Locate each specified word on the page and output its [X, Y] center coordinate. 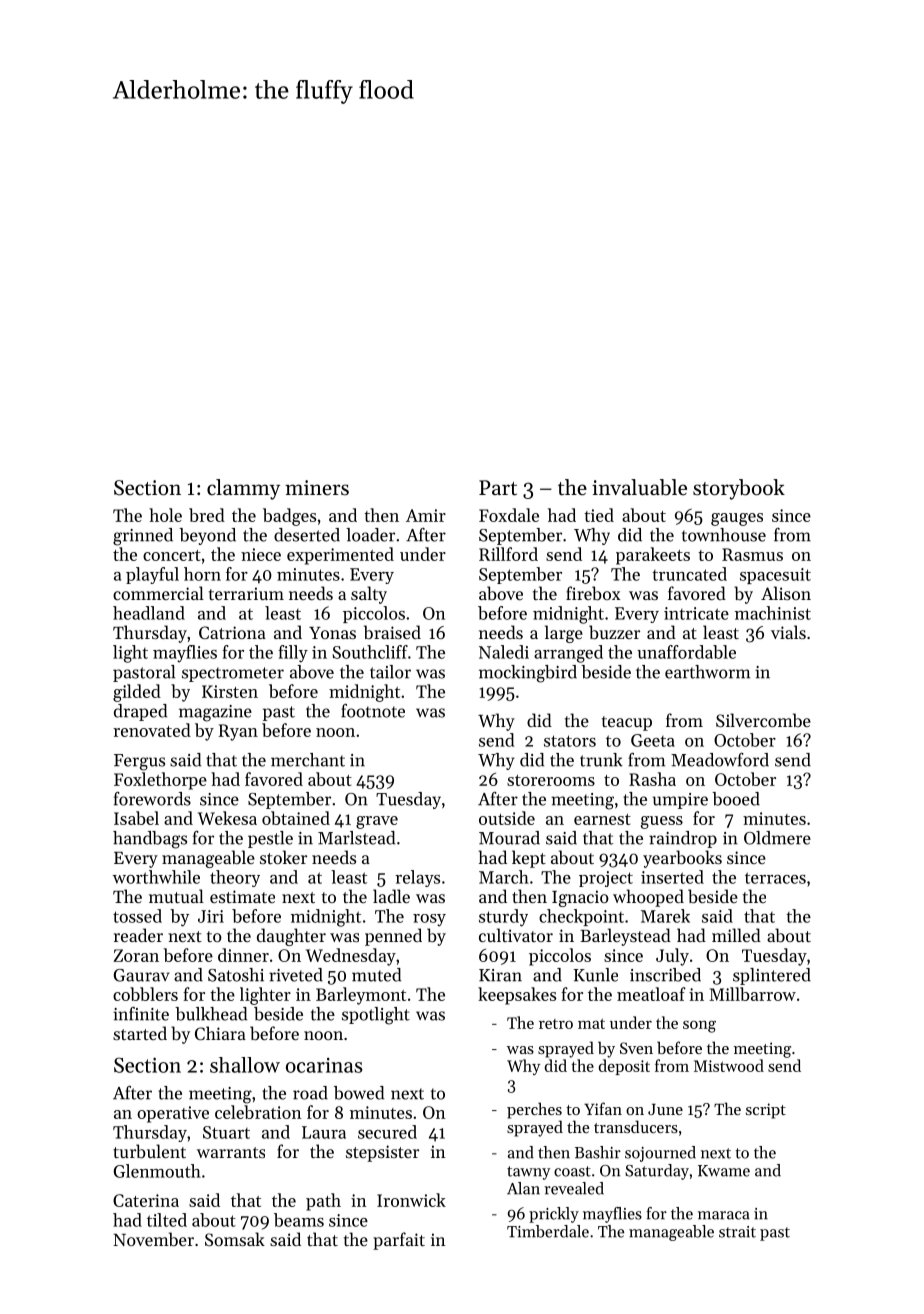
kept [529, 859]
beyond [207, 536]
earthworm [707, 672]
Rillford [508, 554]
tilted [167, 1220]
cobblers [145, 994]
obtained [296, 818]
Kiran [500, 975]
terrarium [246, 593]
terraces [775, 878]
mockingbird [528, 674]
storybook [739, 489]
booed [736, 799]
